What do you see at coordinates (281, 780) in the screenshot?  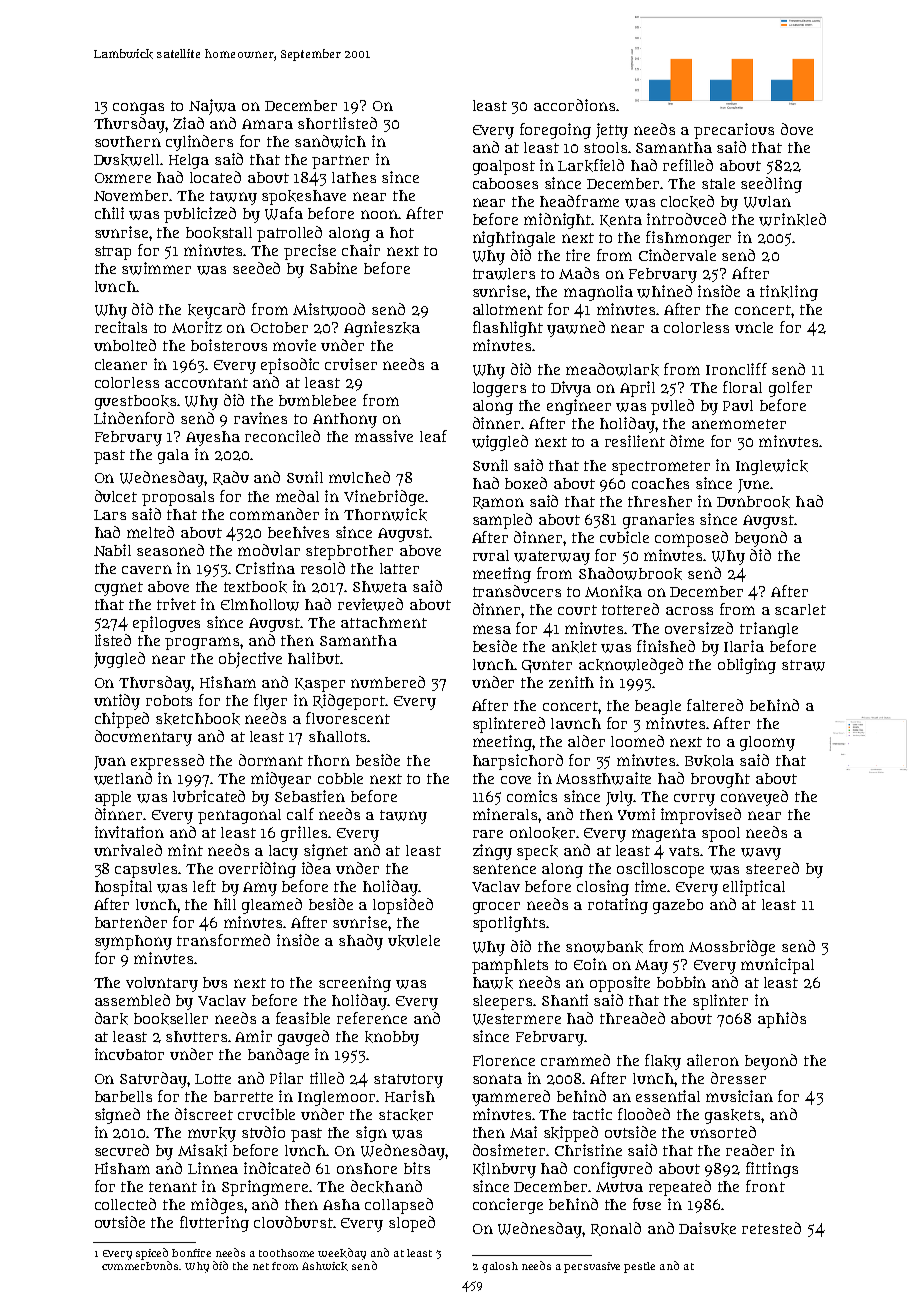 I see `midyear` at bounding box center [281, 780].
